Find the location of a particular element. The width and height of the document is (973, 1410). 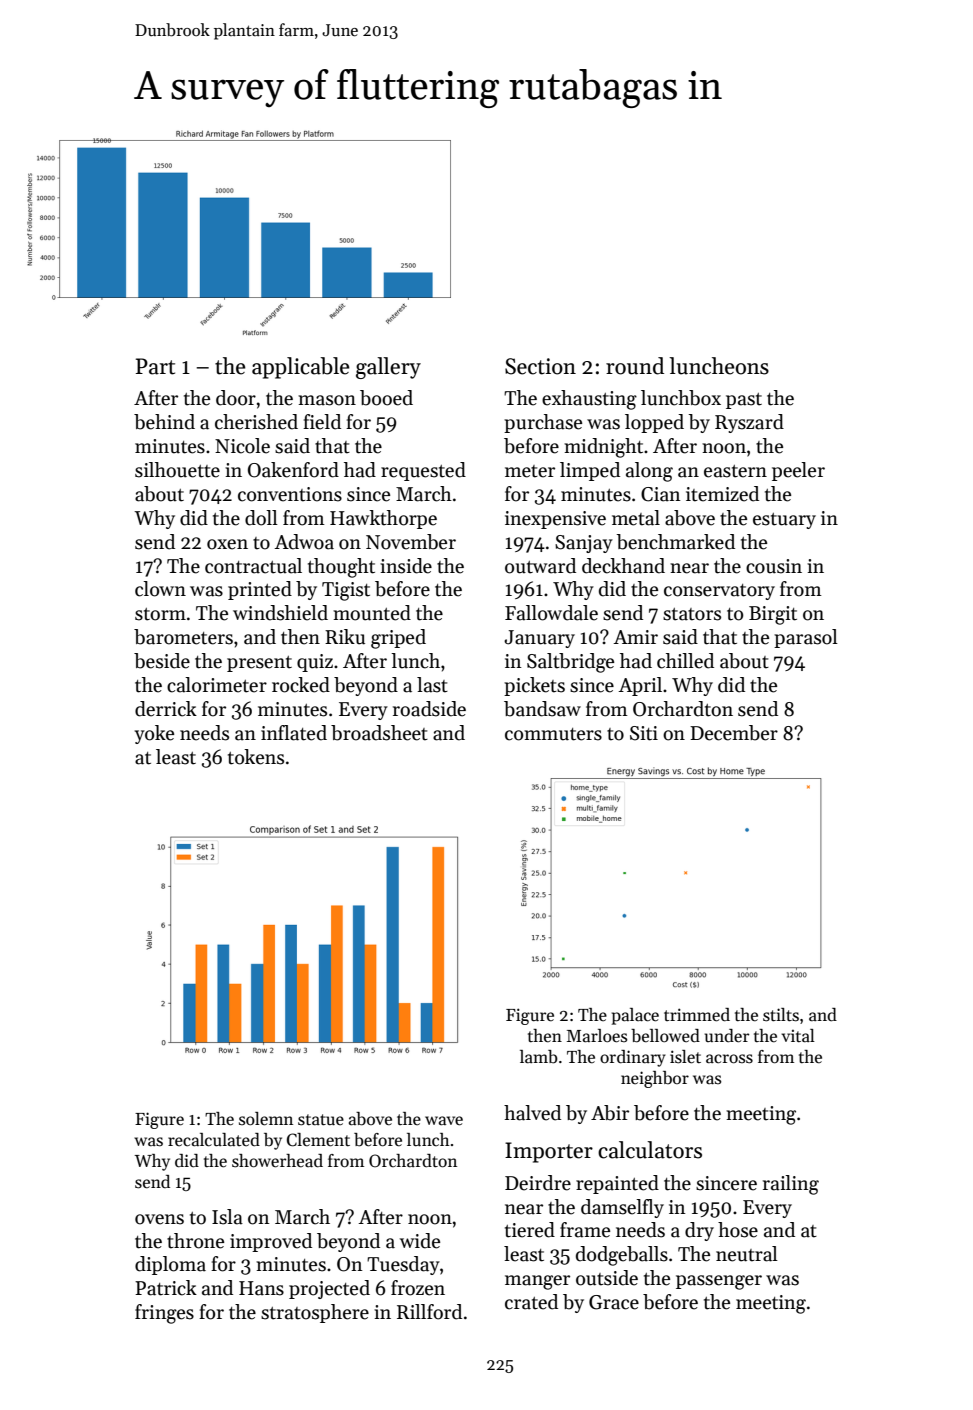

commuters is located at coordinates (553, 734).
